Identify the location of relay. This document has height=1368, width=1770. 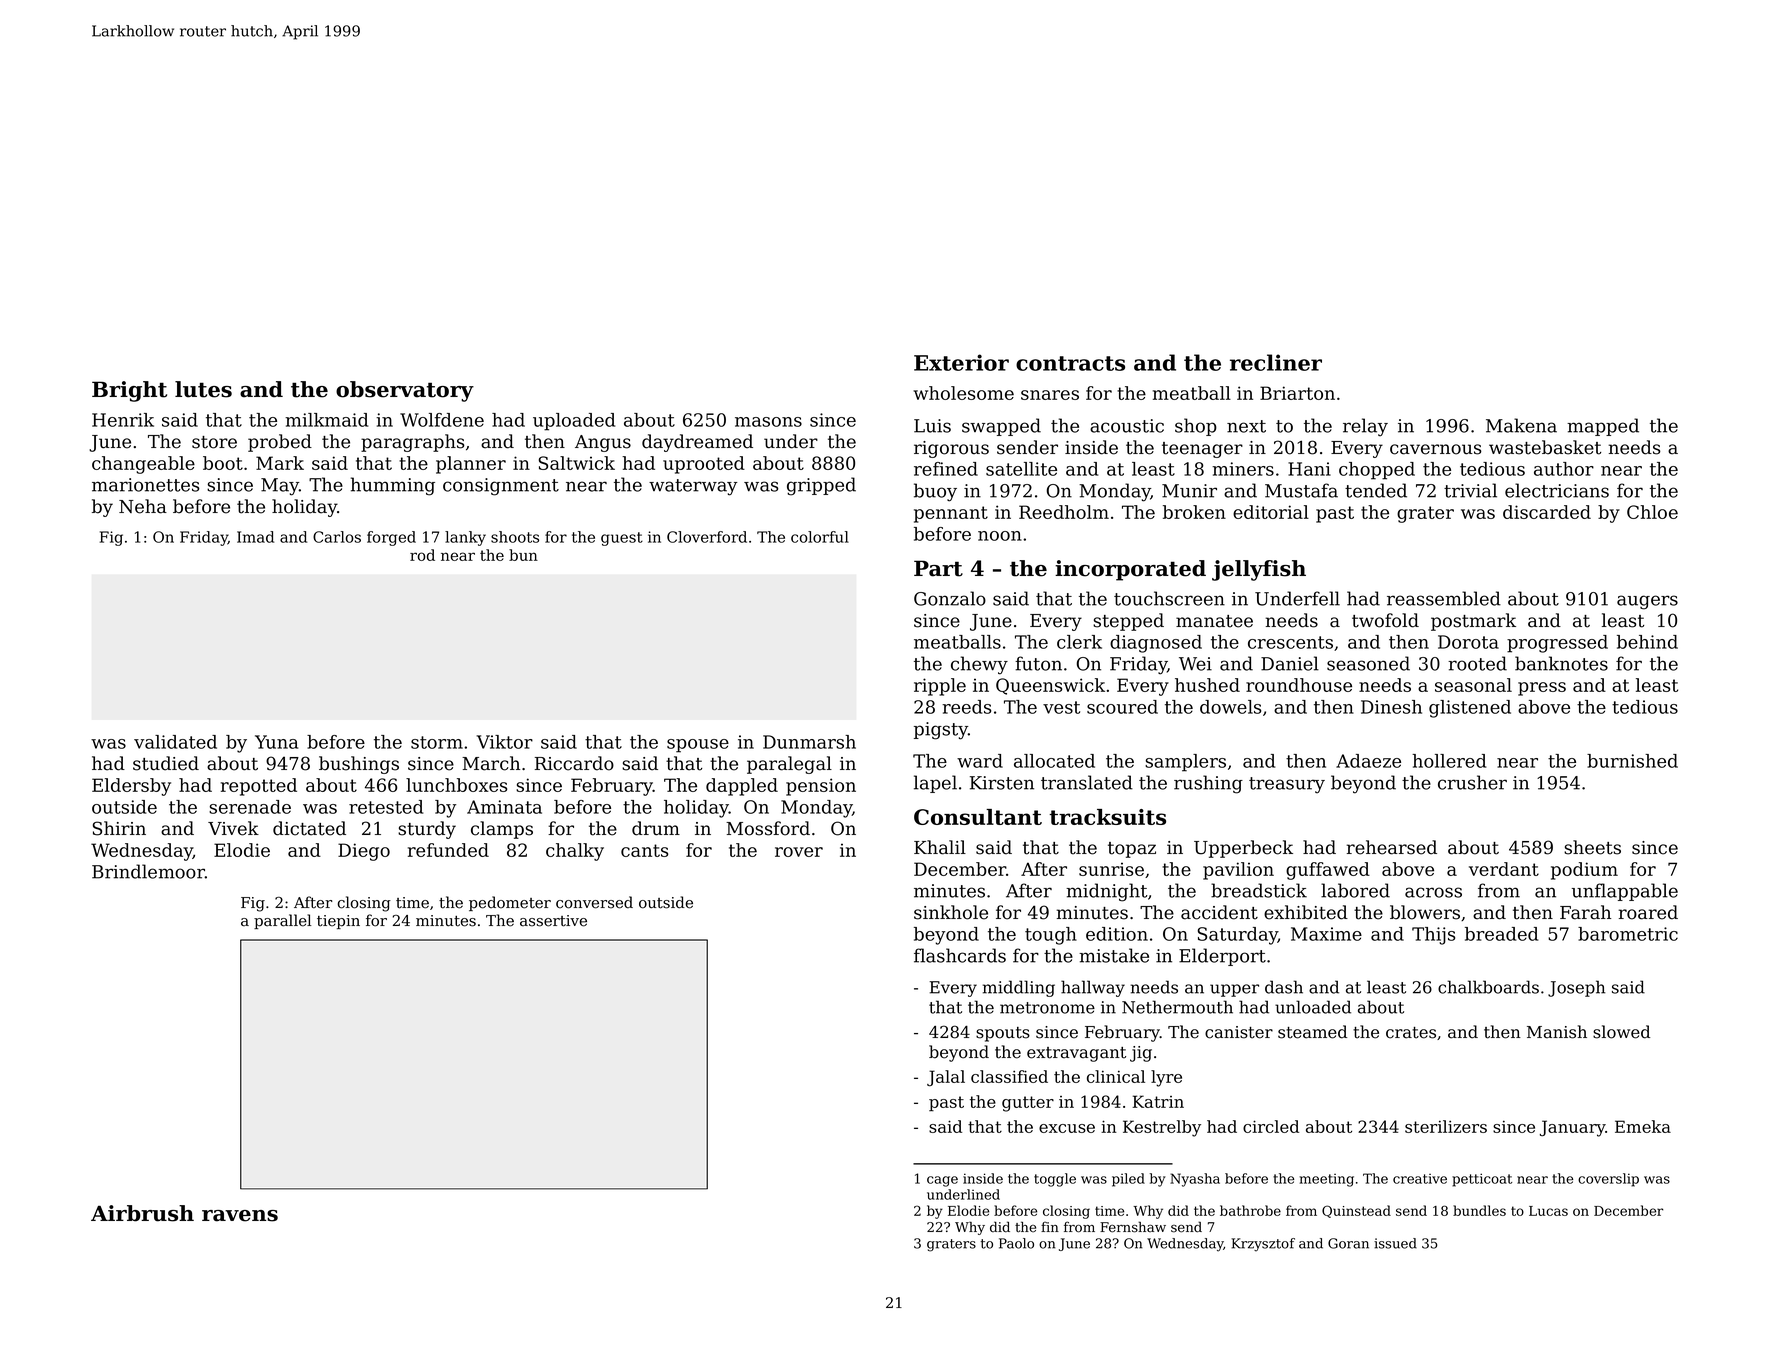
(1365, 427).
